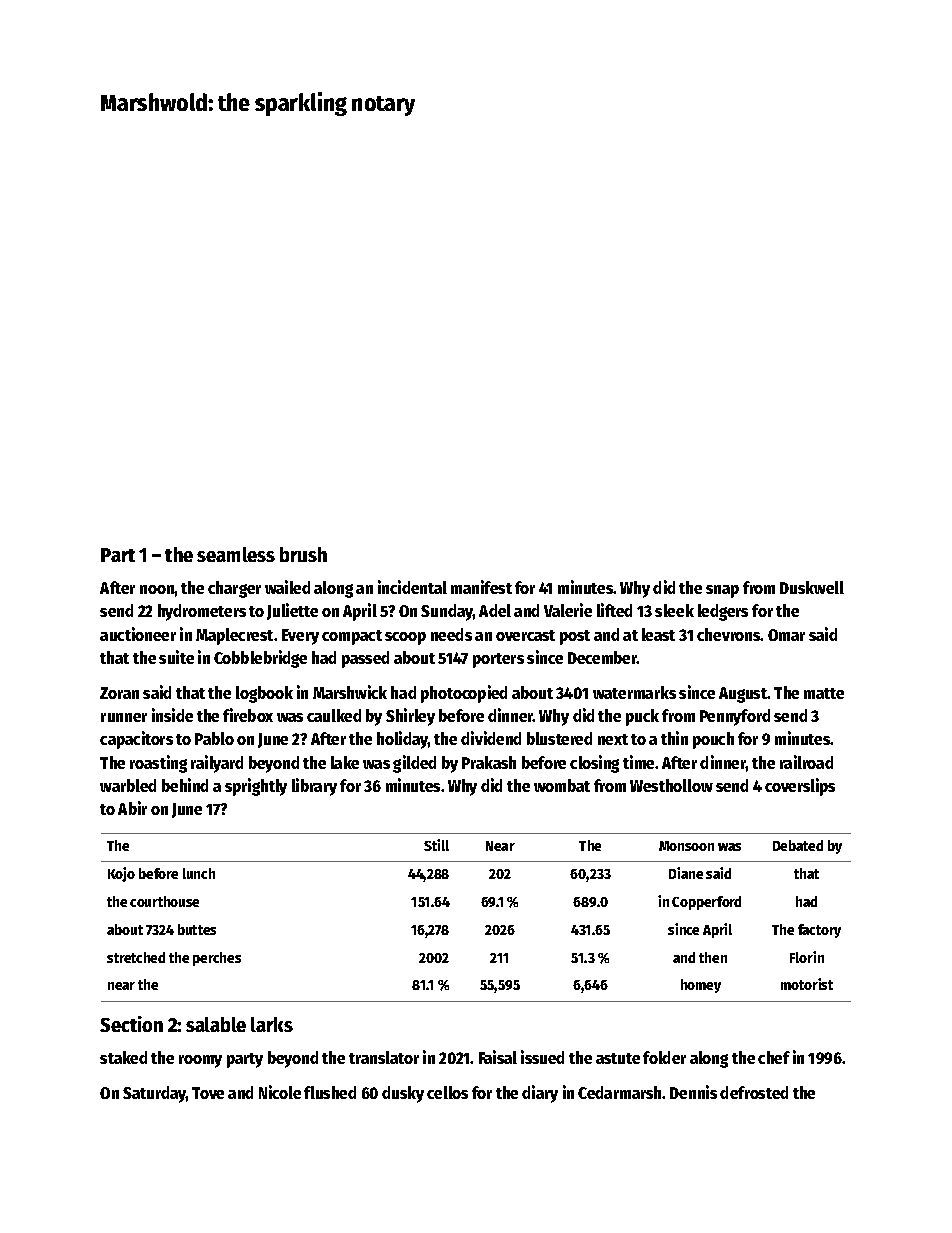 This screenshot has width=952, height=1233. Describe the element at coordinates (217, 959) in the screenshot. I see `perches` at that location.
